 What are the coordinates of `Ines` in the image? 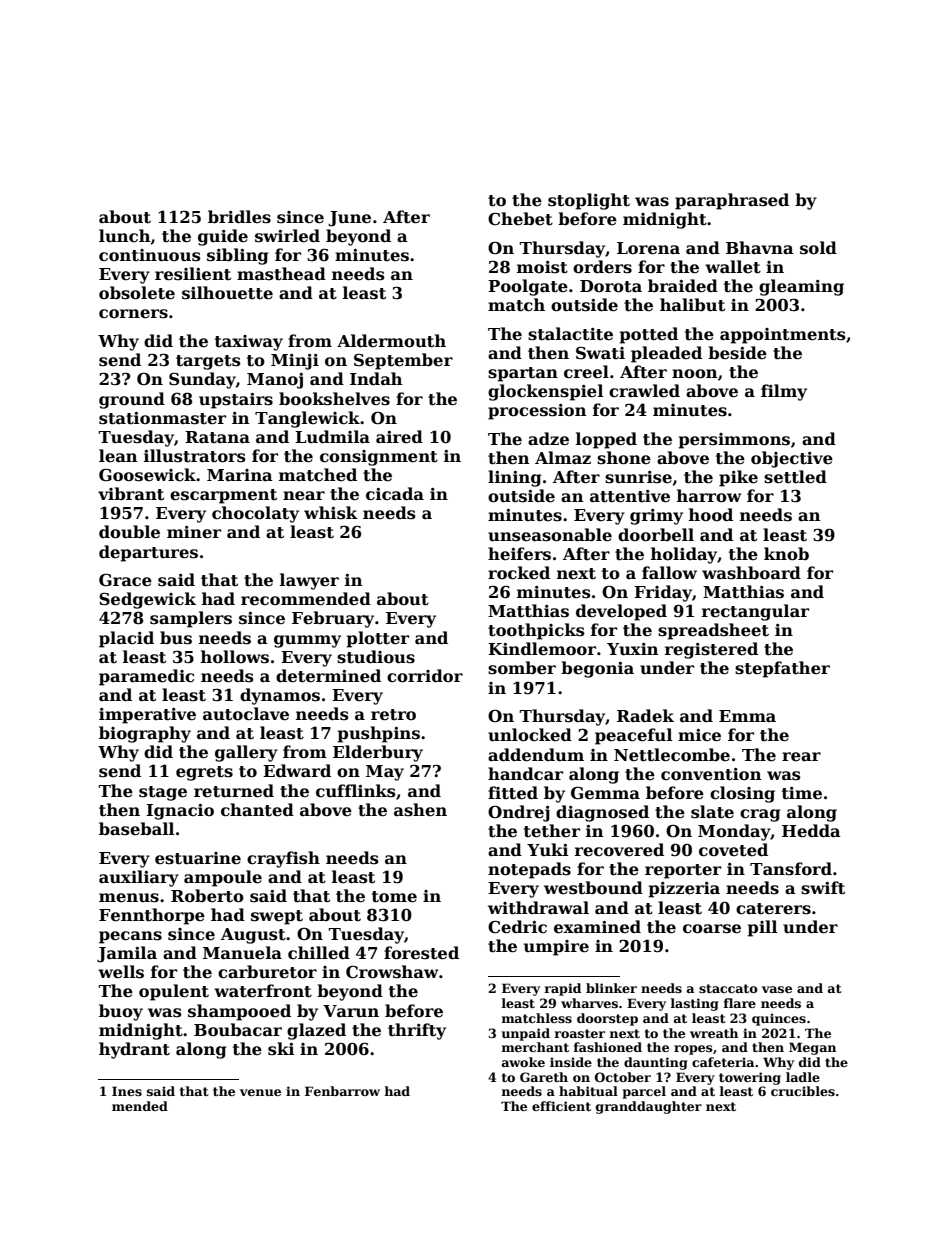 It's located at (127, 1091).
